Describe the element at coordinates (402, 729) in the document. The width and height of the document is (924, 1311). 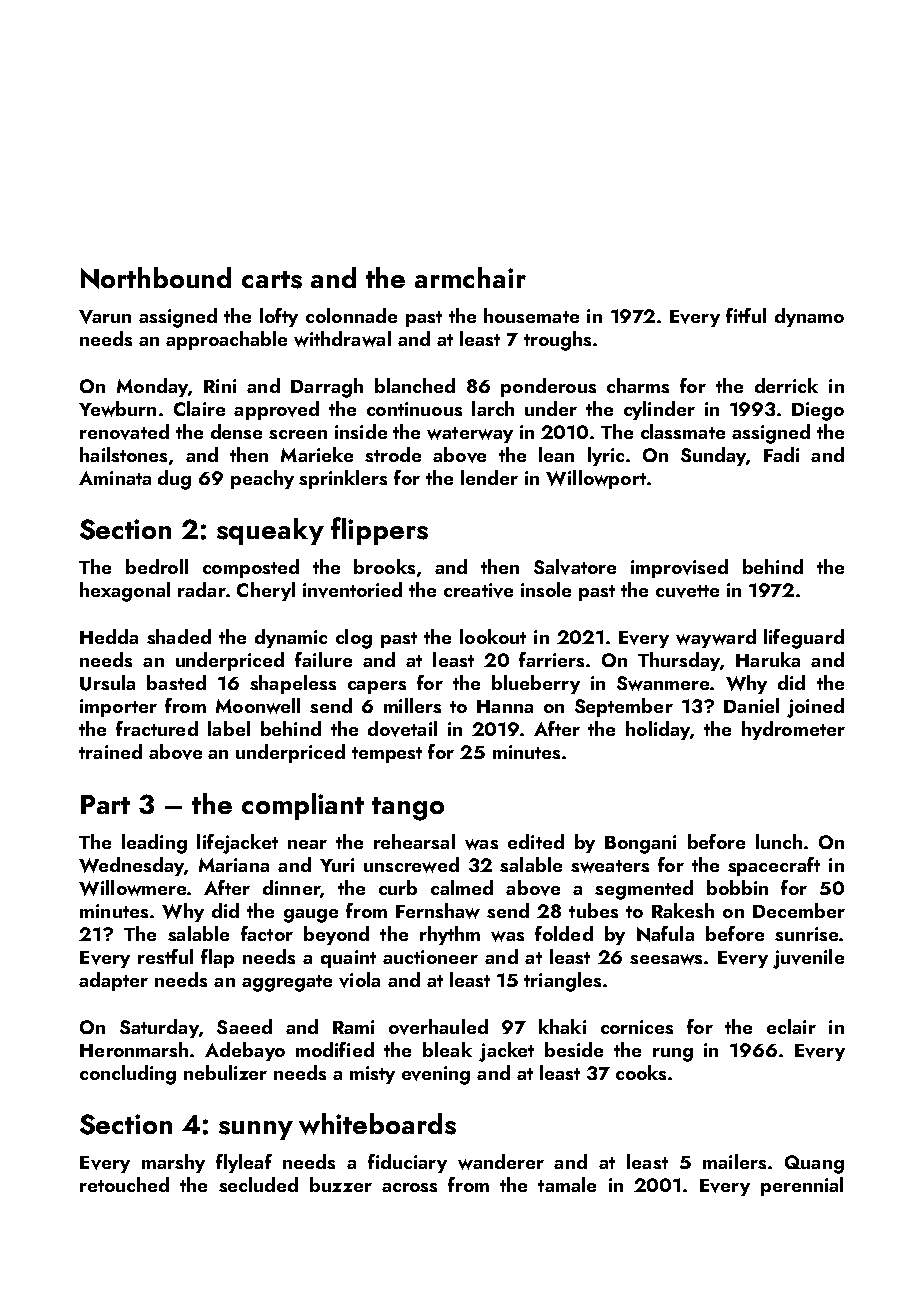
I see `dovetail` at that location.
